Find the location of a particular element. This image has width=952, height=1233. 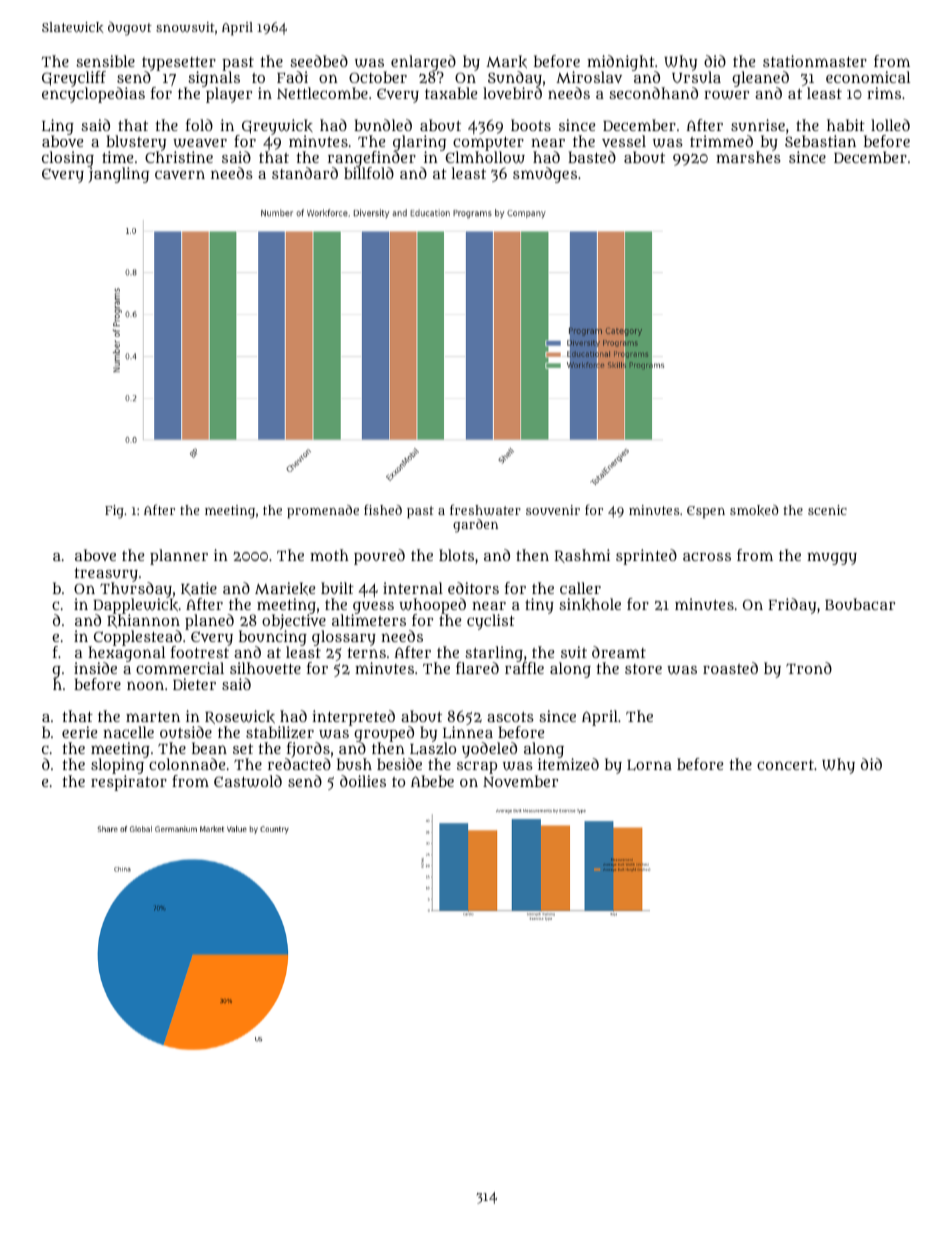

marshes is located at coordinates (748, 157).
